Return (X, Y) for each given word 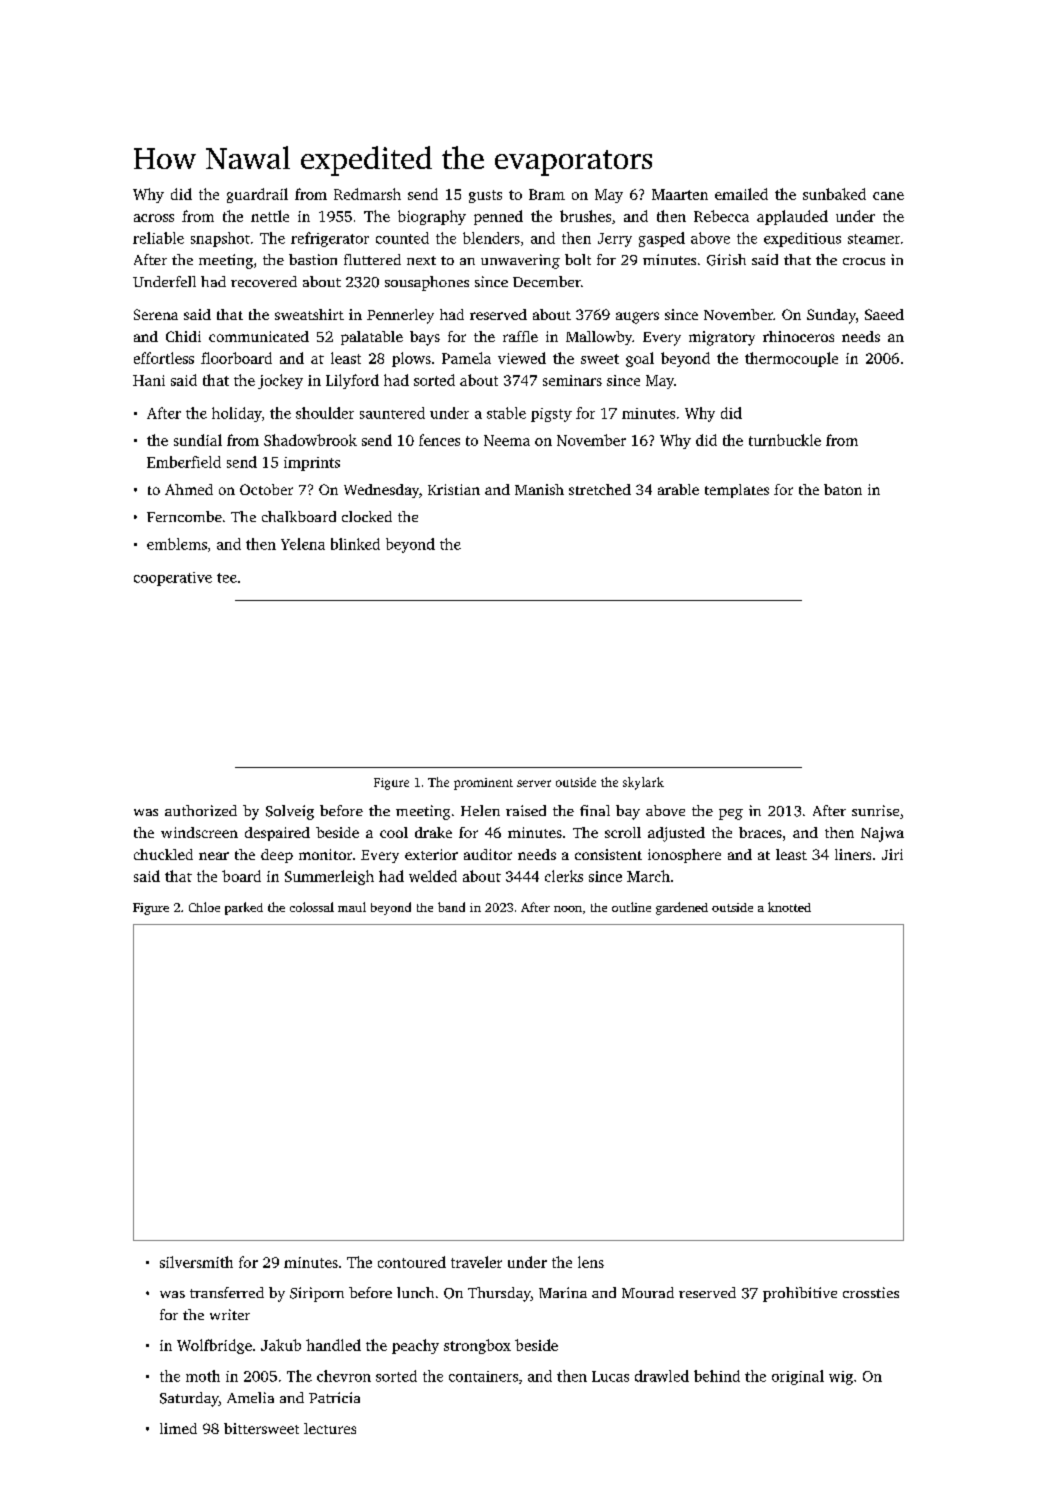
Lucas (610, 1376)
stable (506, 413)
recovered (264, 281)
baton (843, 489)
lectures (330, 1428)
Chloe (204, 907)
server (534, 783)
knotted (789, 907)
